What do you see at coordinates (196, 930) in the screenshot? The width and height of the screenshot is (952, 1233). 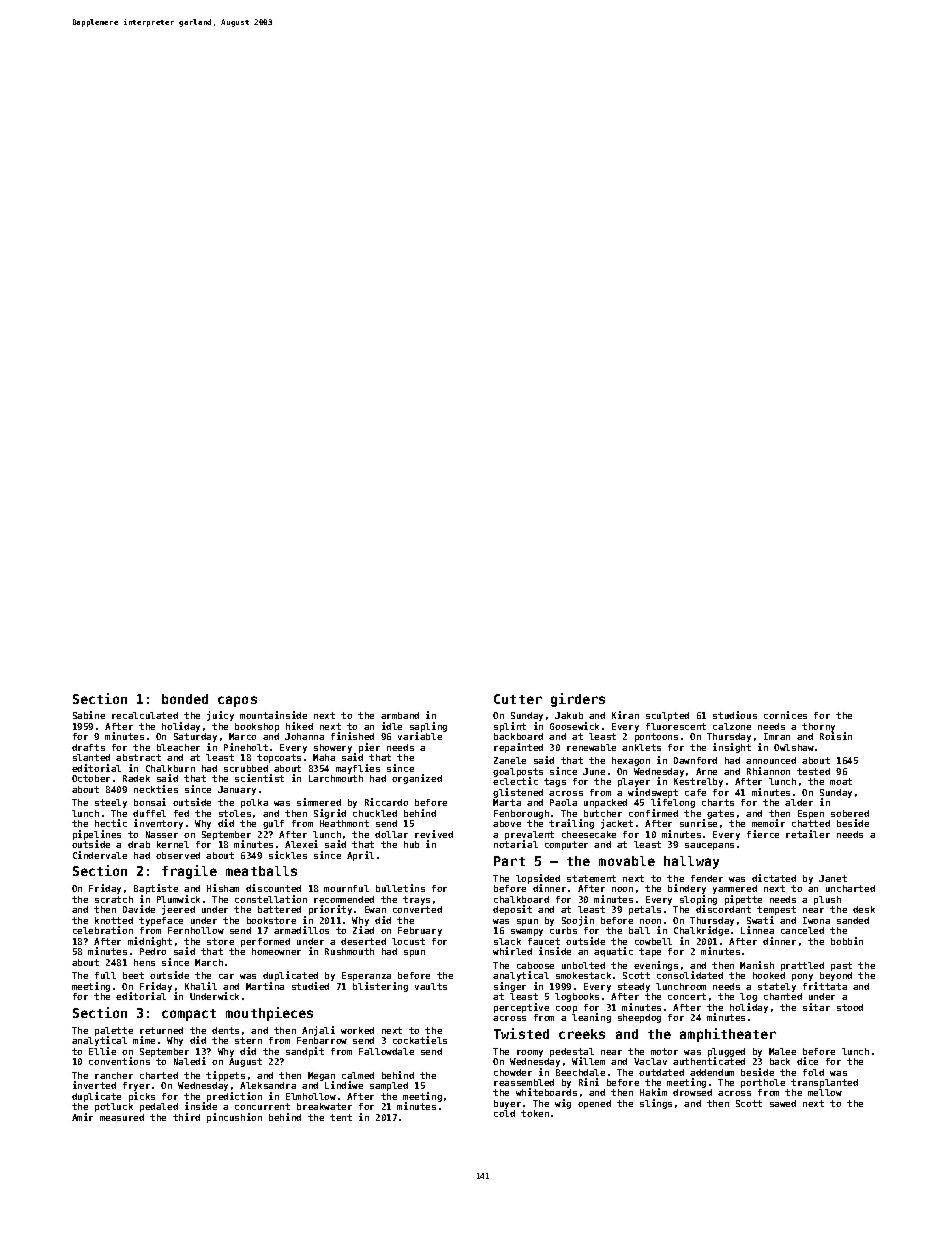 I see `Fernhollow` at bounding box center [196, 930].
